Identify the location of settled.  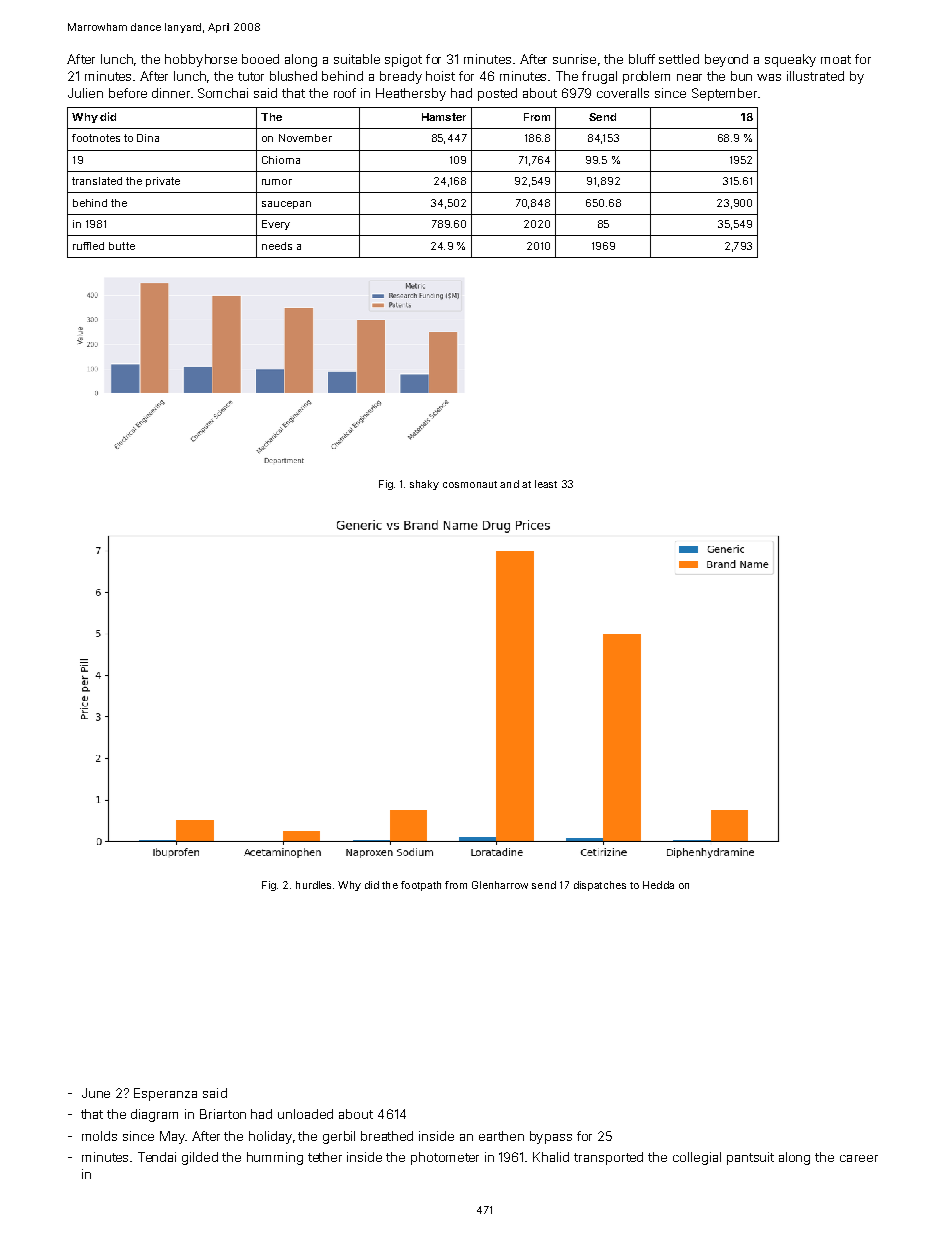
(679, 59).
